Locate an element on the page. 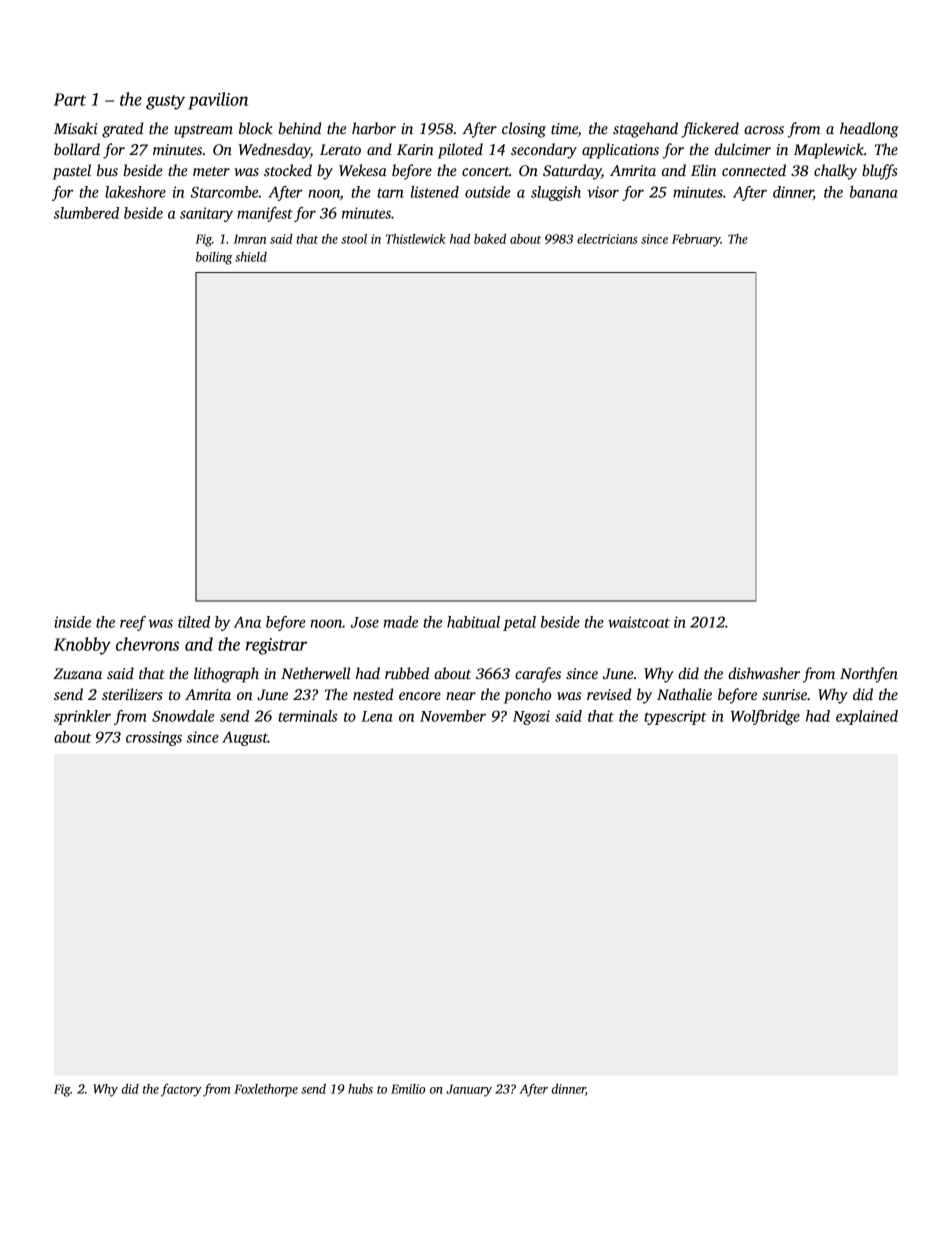 The height and width of the document is (1233, 952). typescript is located at coordinates (675, 717).
